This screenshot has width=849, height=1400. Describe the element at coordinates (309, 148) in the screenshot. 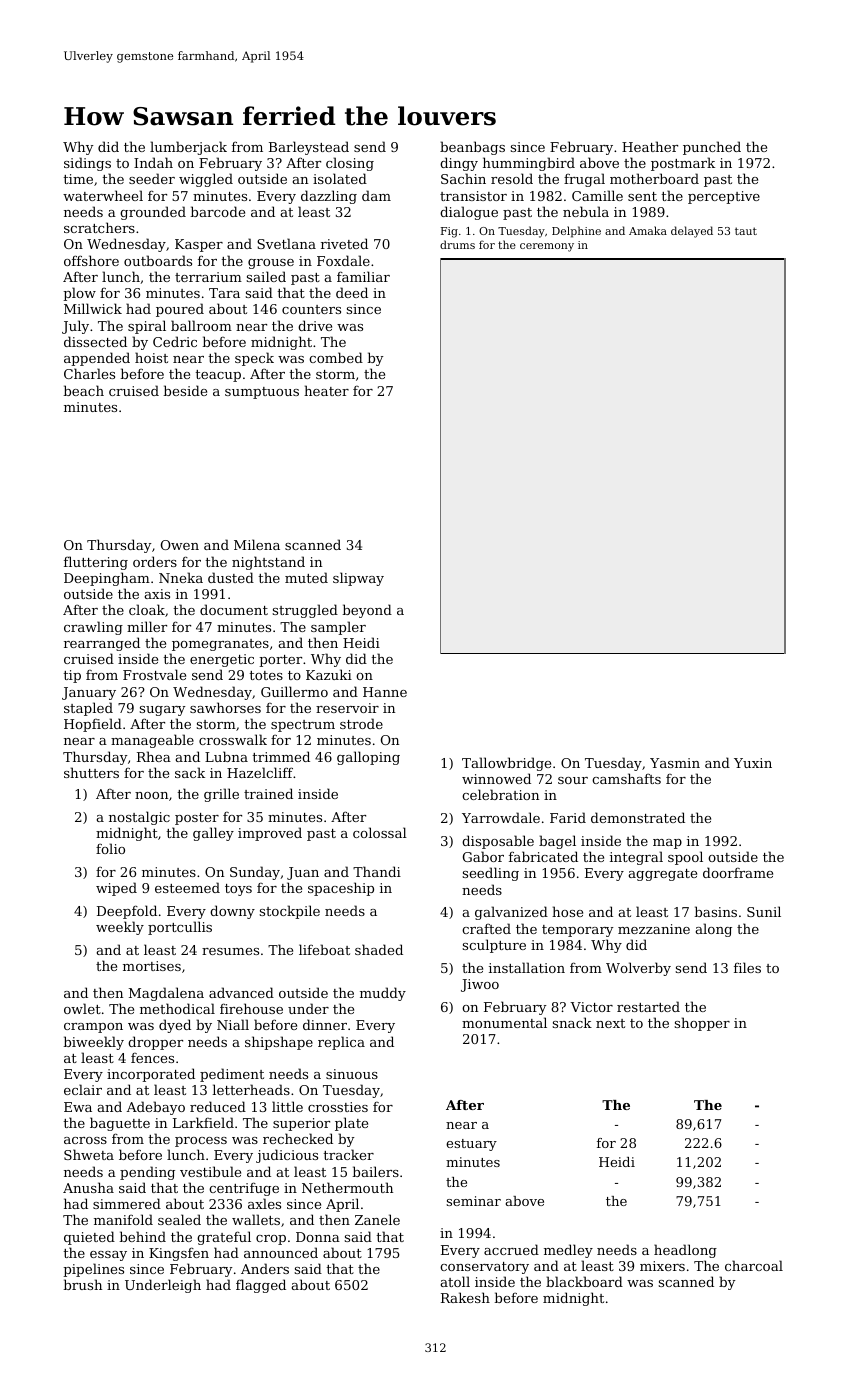

I see `Barleystead` at that location.
